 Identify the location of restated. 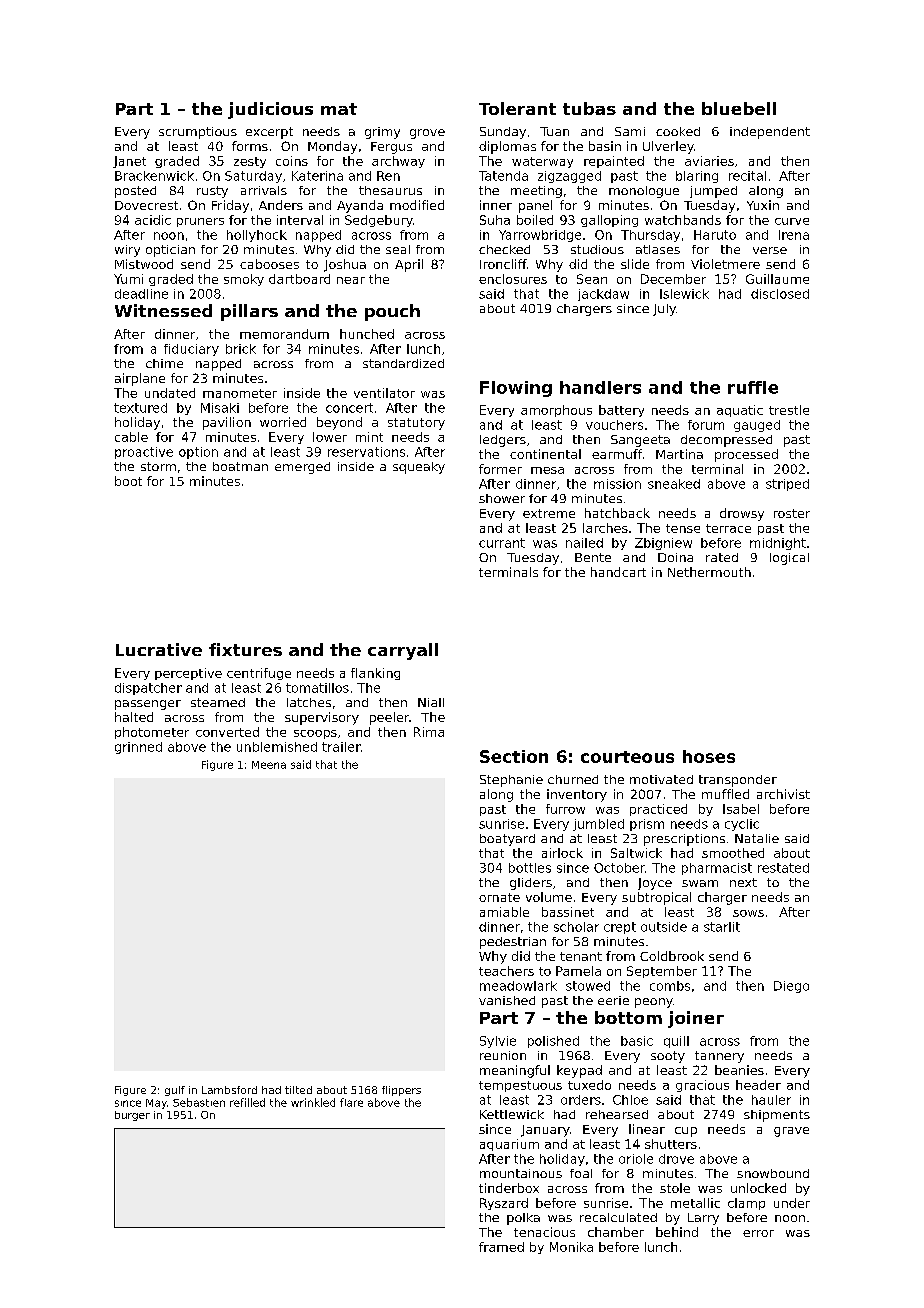
(783, 868).
